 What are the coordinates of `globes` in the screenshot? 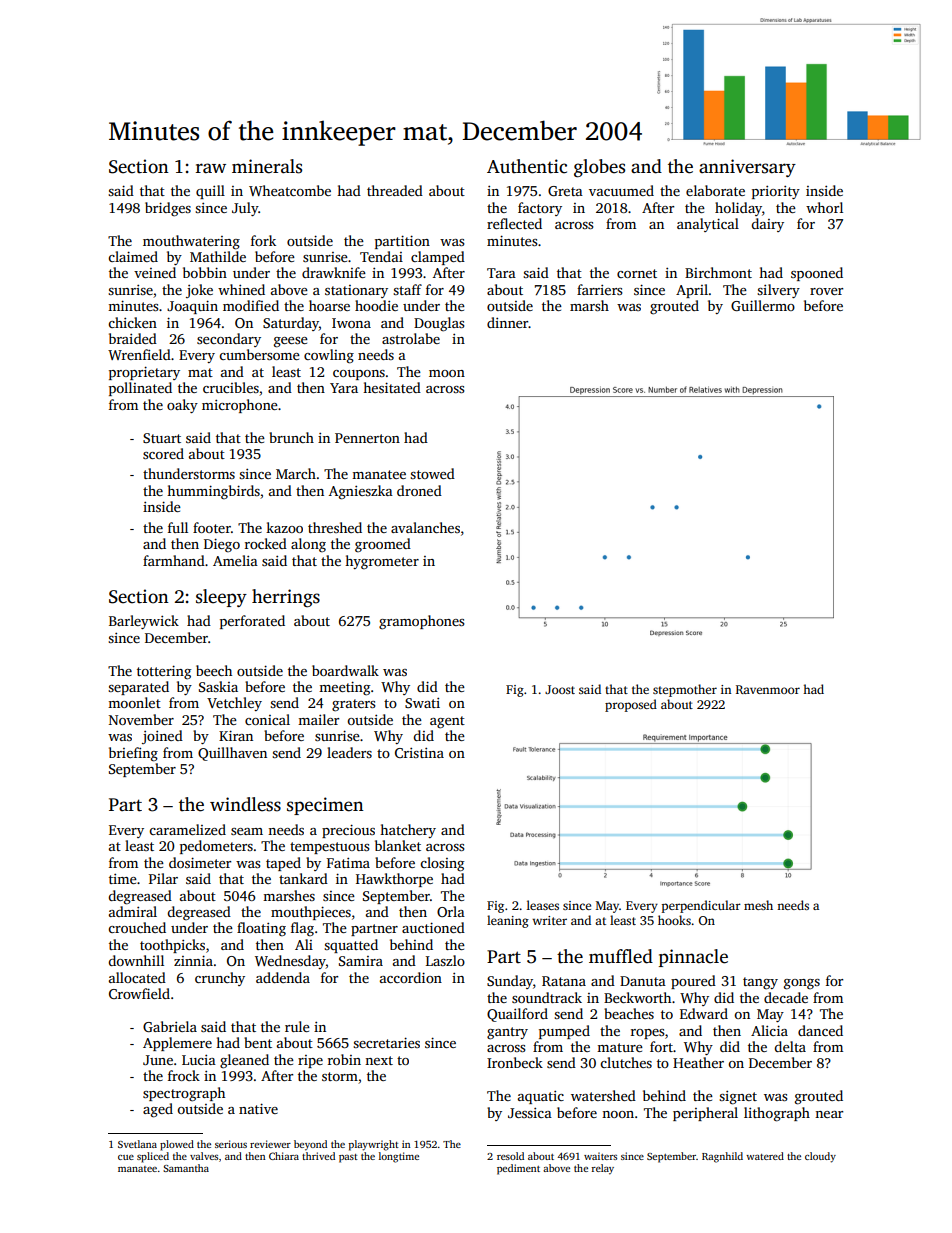 It's located at (599, 168).
